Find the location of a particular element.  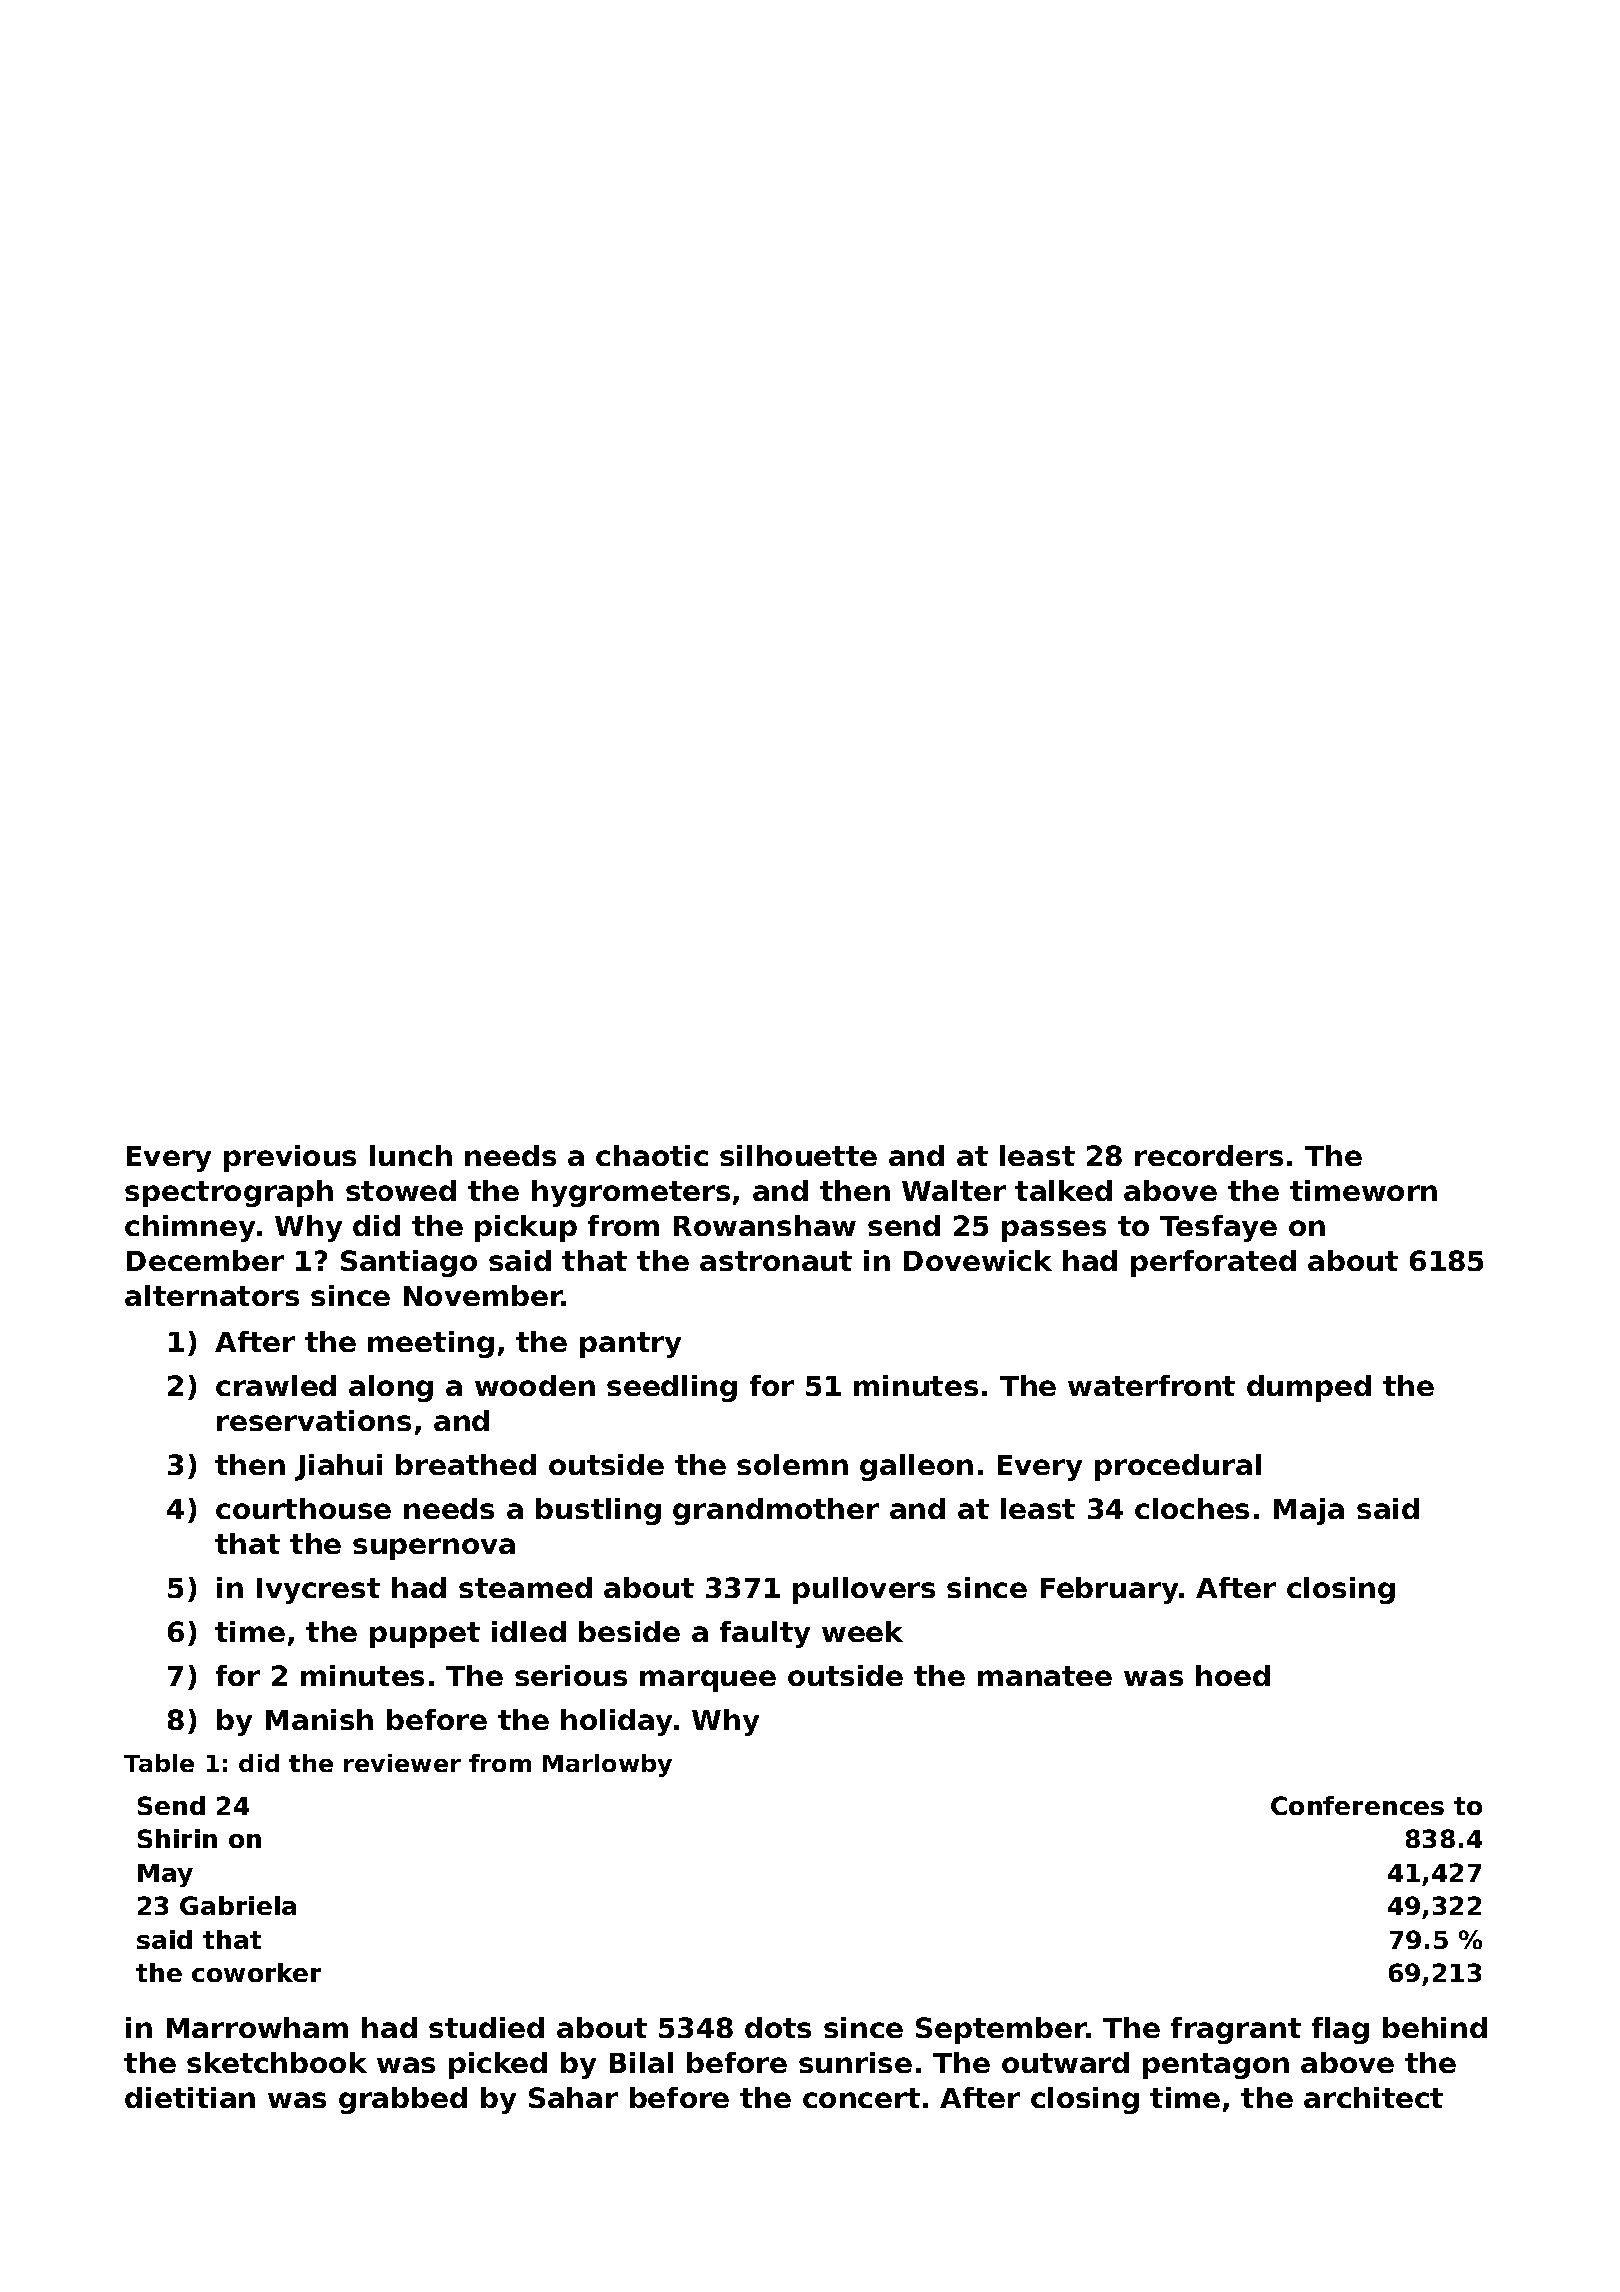

pantry is located at coordinates (630, 1345).
